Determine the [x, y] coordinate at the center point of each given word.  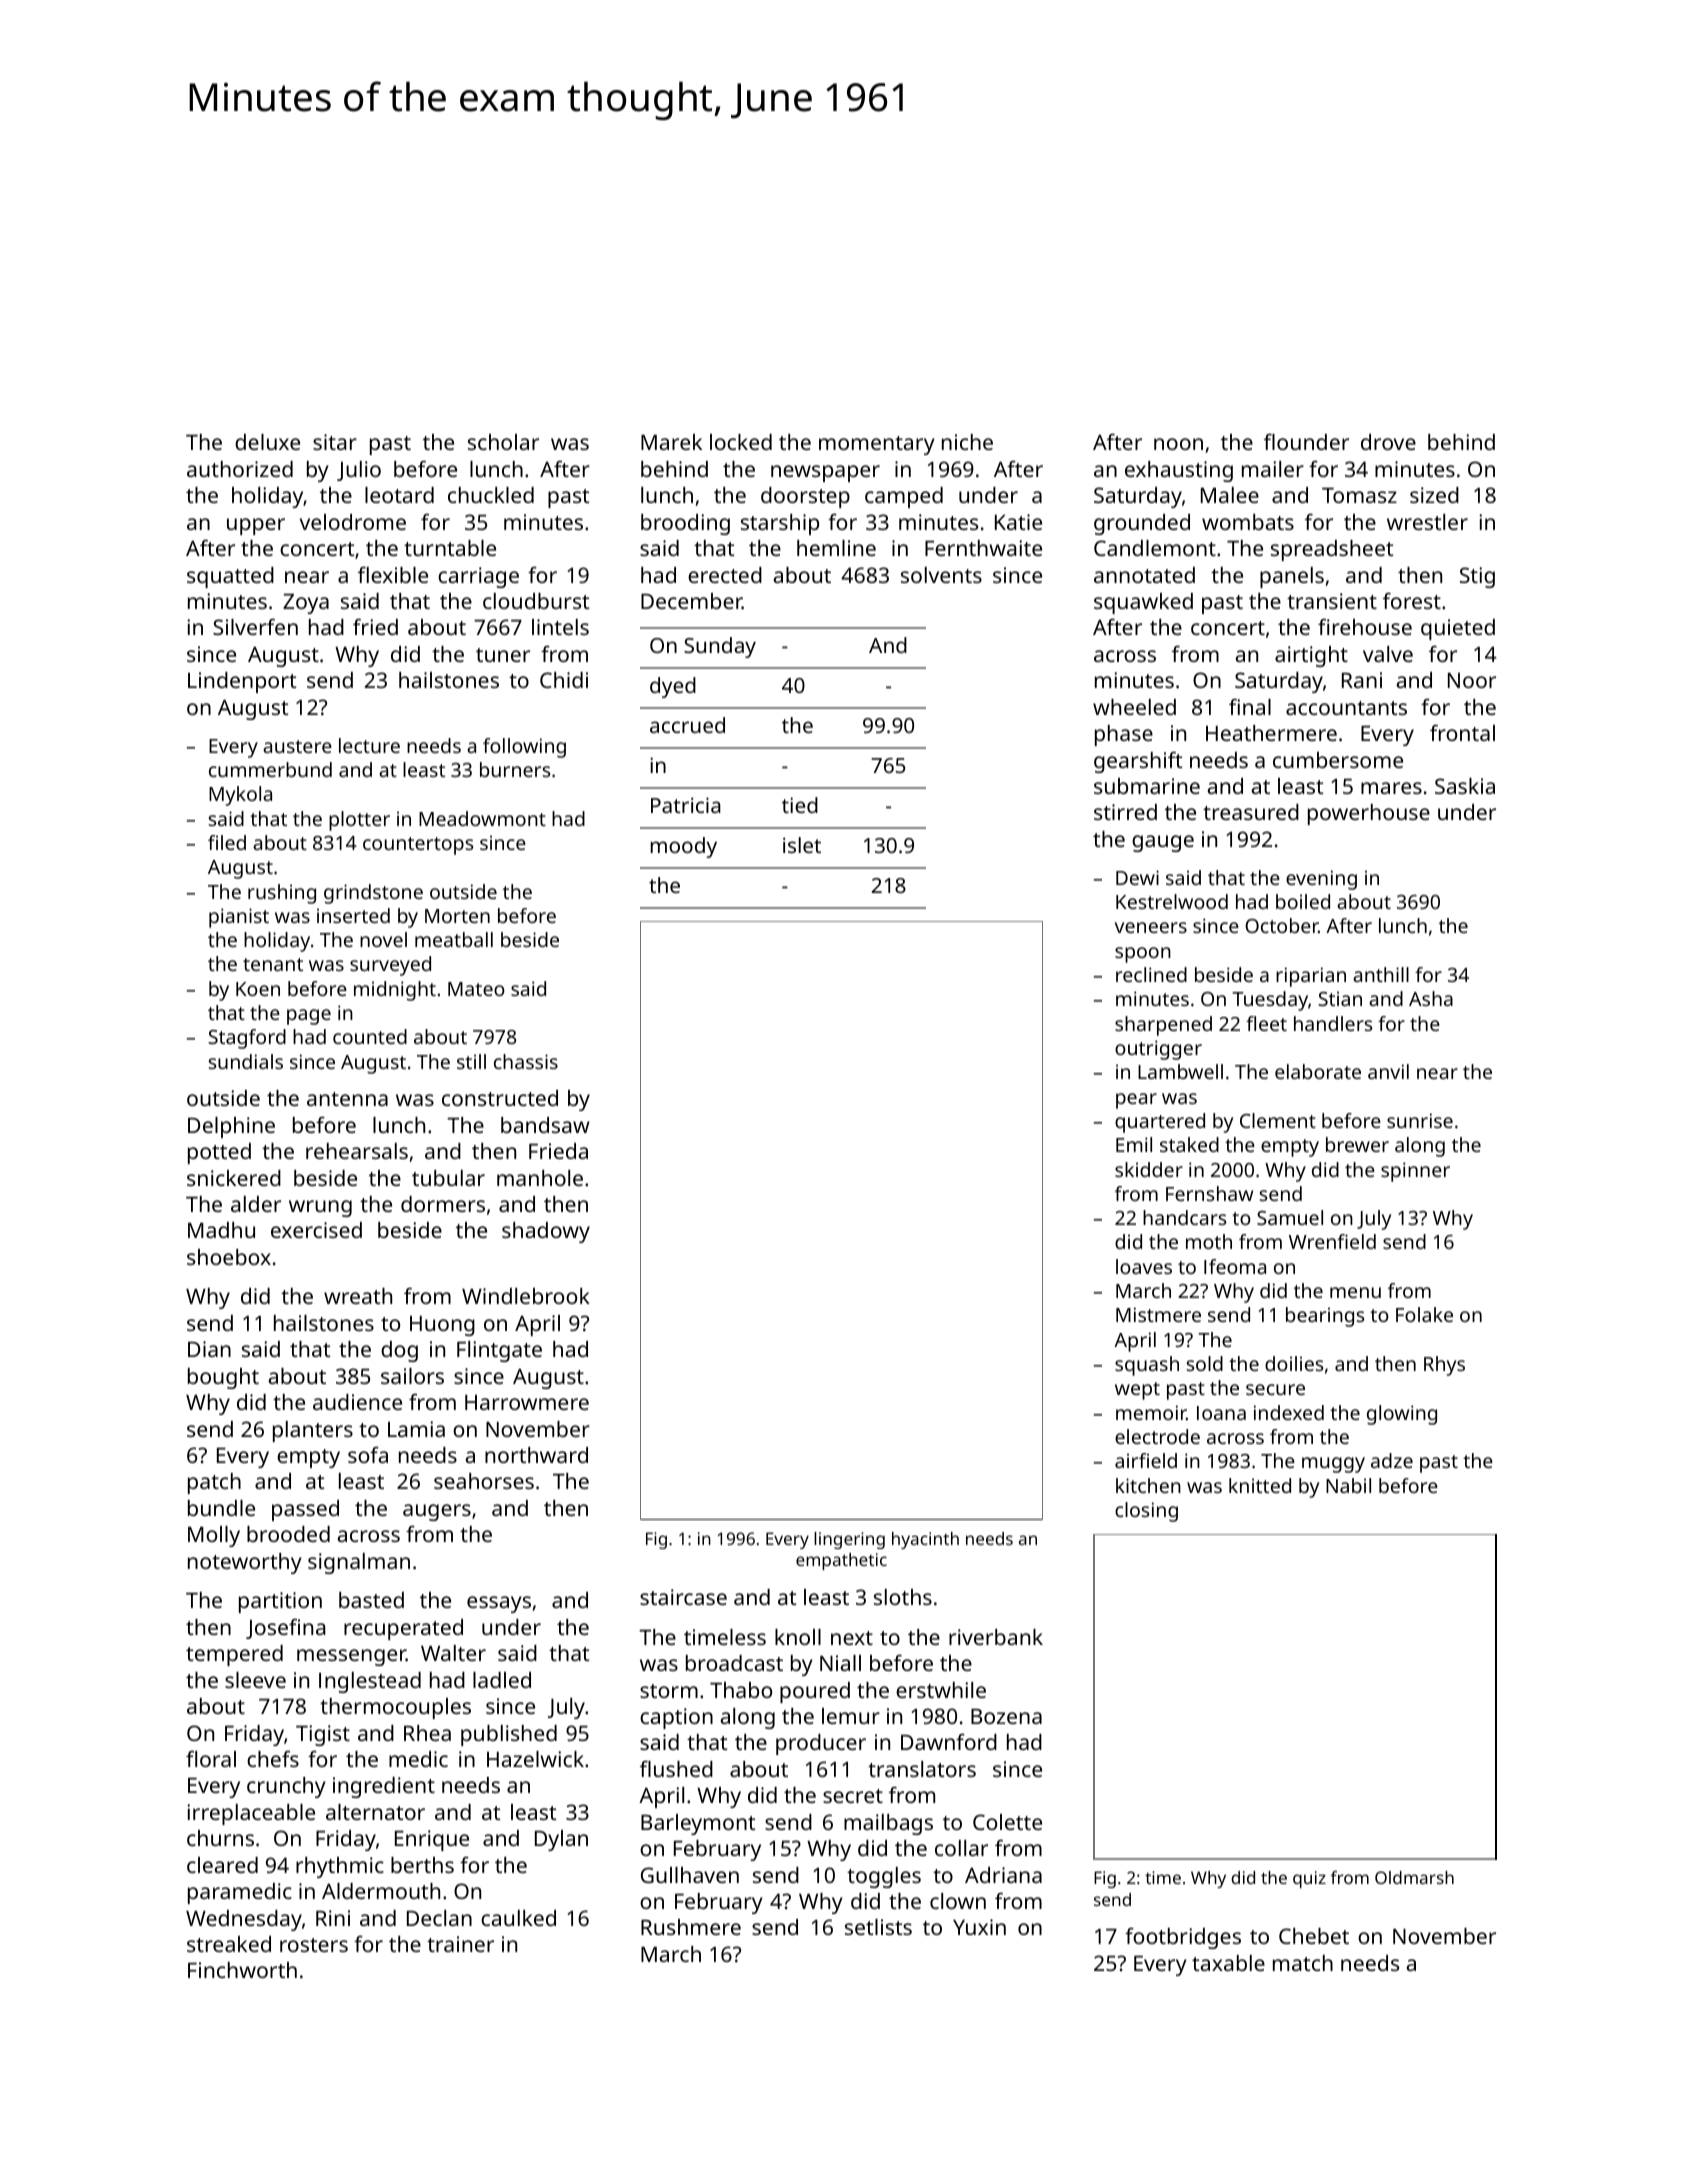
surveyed [390, 966]
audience [357, 1402]
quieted [1458, 629]
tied [800, 805]
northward [536, 1455]
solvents [941, 575]
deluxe [267, 442]
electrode [1157, 1436]
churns [220, 1838]
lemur [851, 1716]
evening [1321, 880]
